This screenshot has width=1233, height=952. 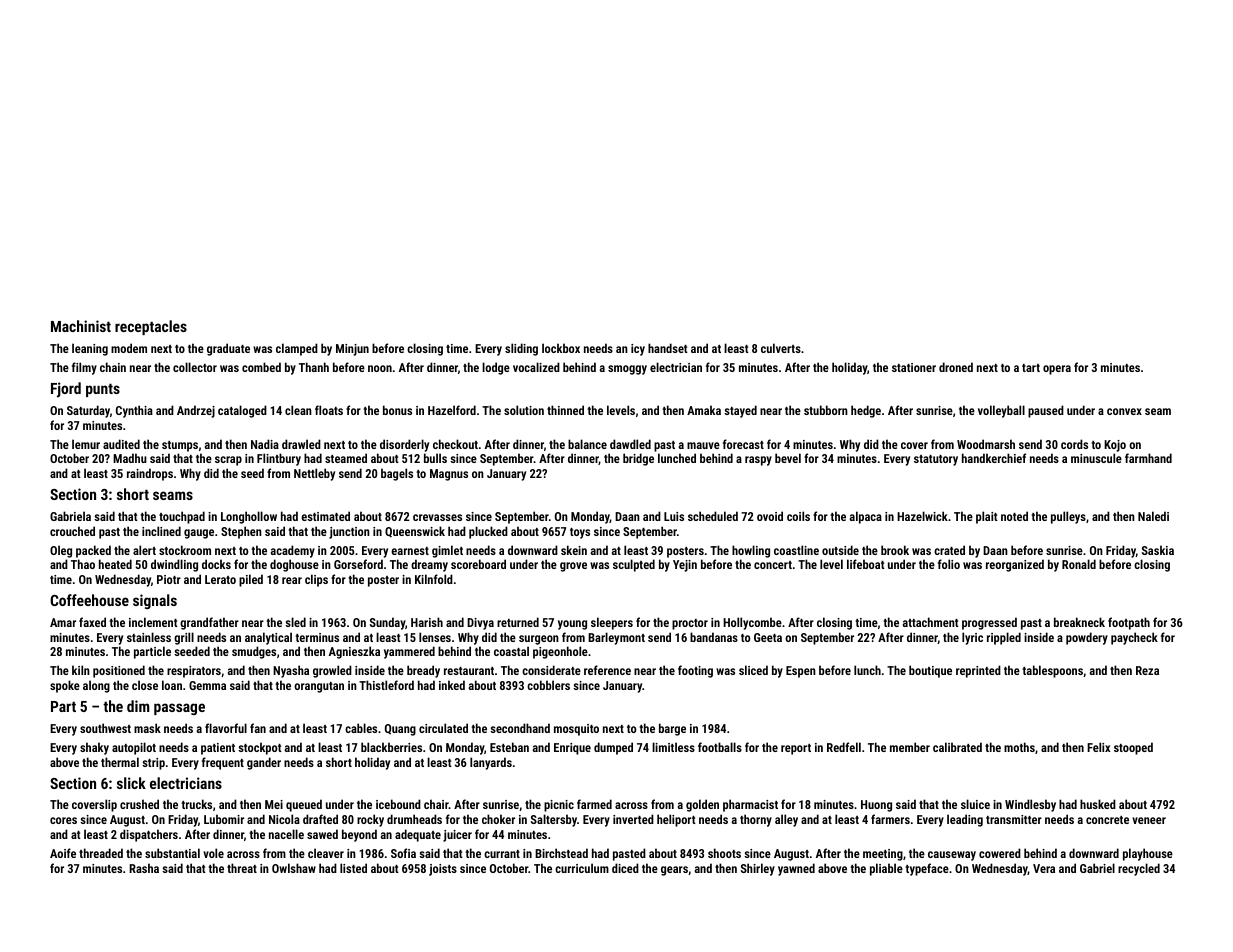 What do you see at coordinates (949, 564) in the screenshot?
I see `folio` at bounding box center [949, 564].
